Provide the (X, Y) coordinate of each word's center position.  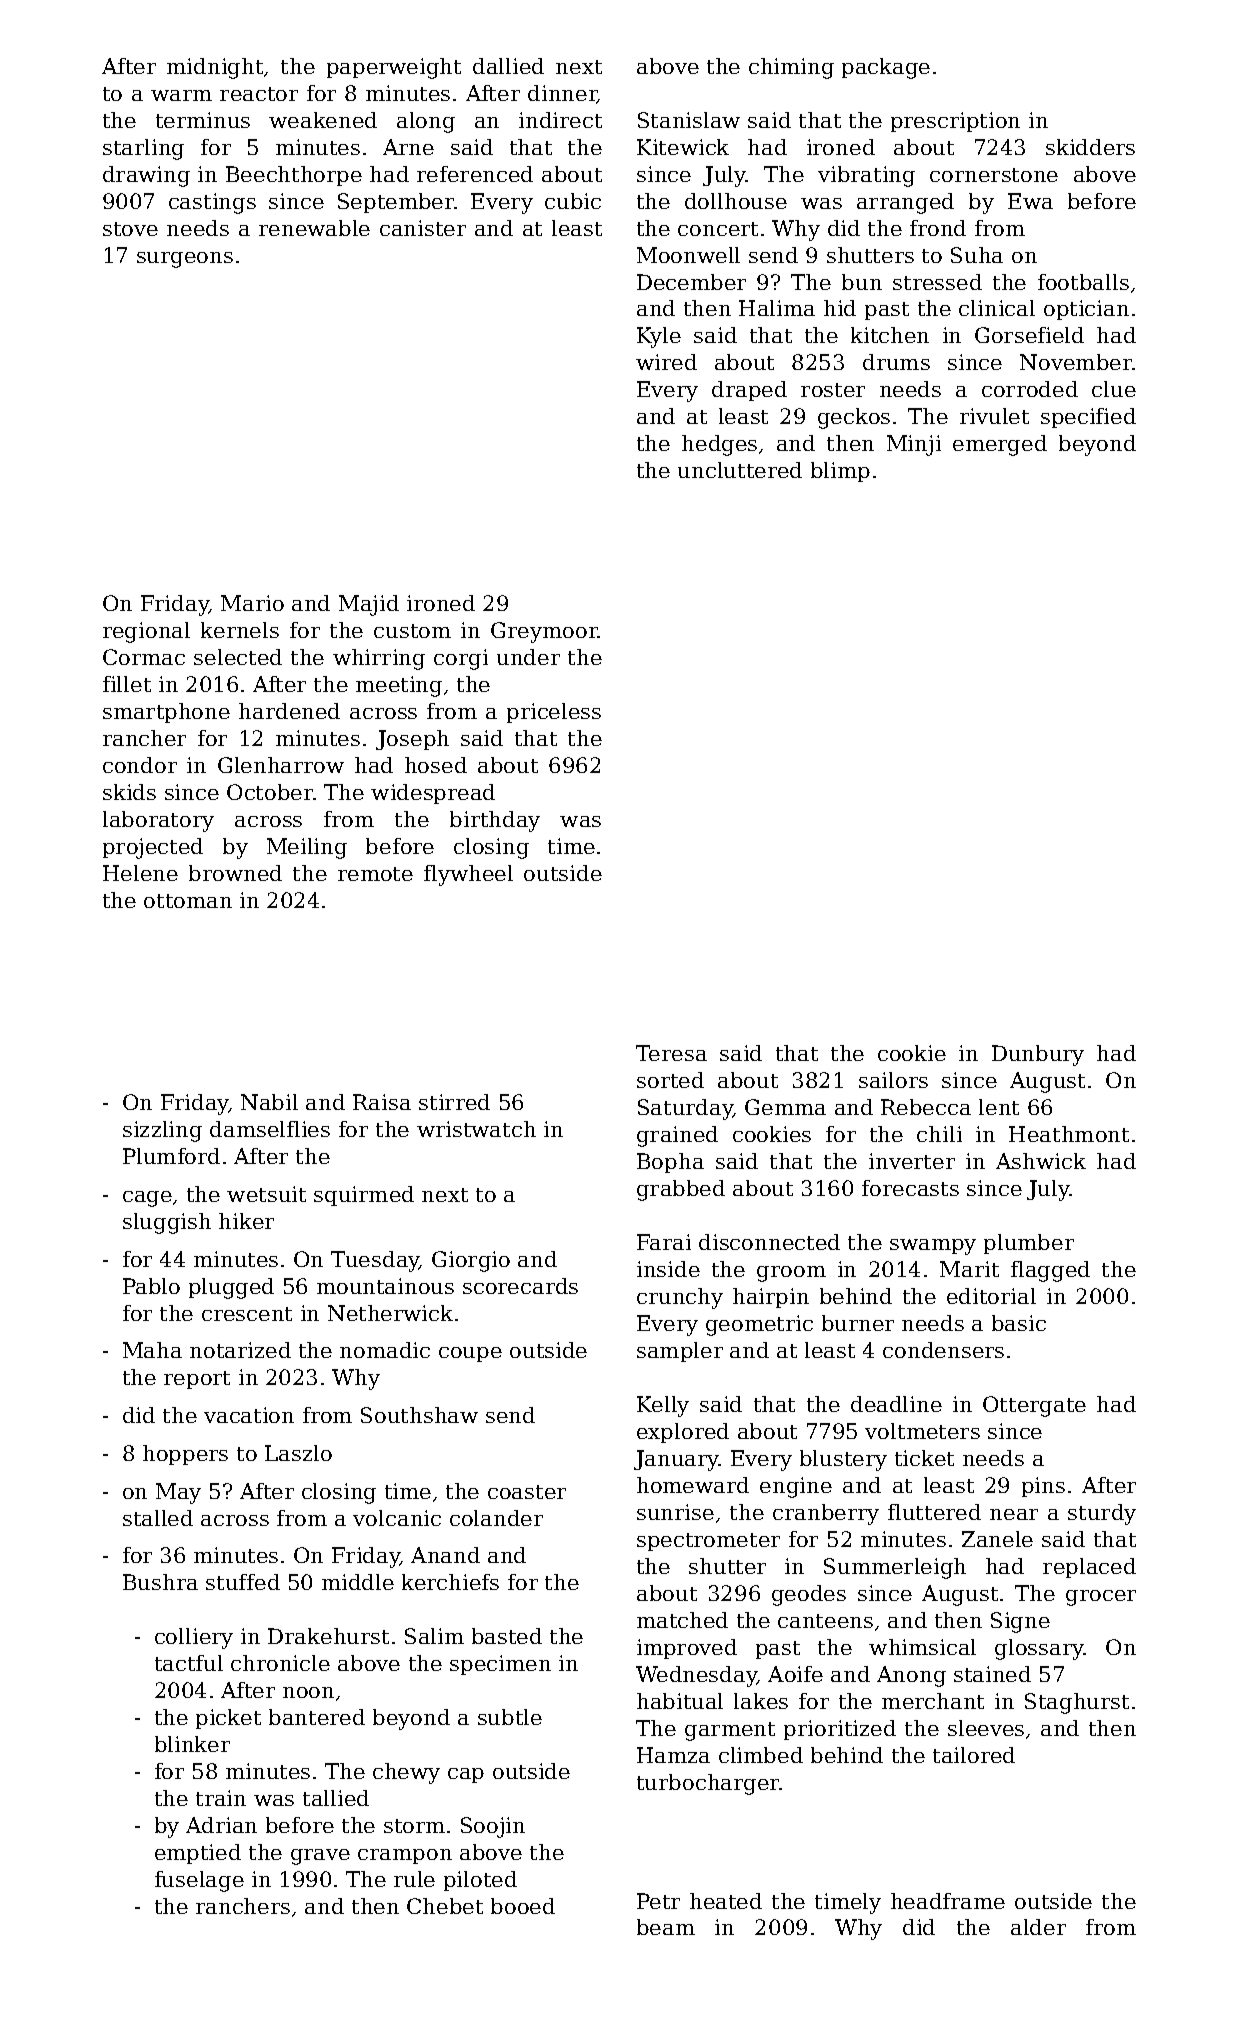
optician (1086, 310)
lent (999, 1107)
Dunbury (1038, 1055)
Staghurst (1077, 1703)
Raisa (382, 1102)
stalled (158, 1518)
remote (375, 874)
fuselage (199, 1881)
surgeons (185, 260)
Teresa (671, 1053)
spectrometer (708, 1542)
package (886, 68)
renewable (314, 228)
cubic (573, 201)
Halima (777, 308)
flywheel (468, 875)
